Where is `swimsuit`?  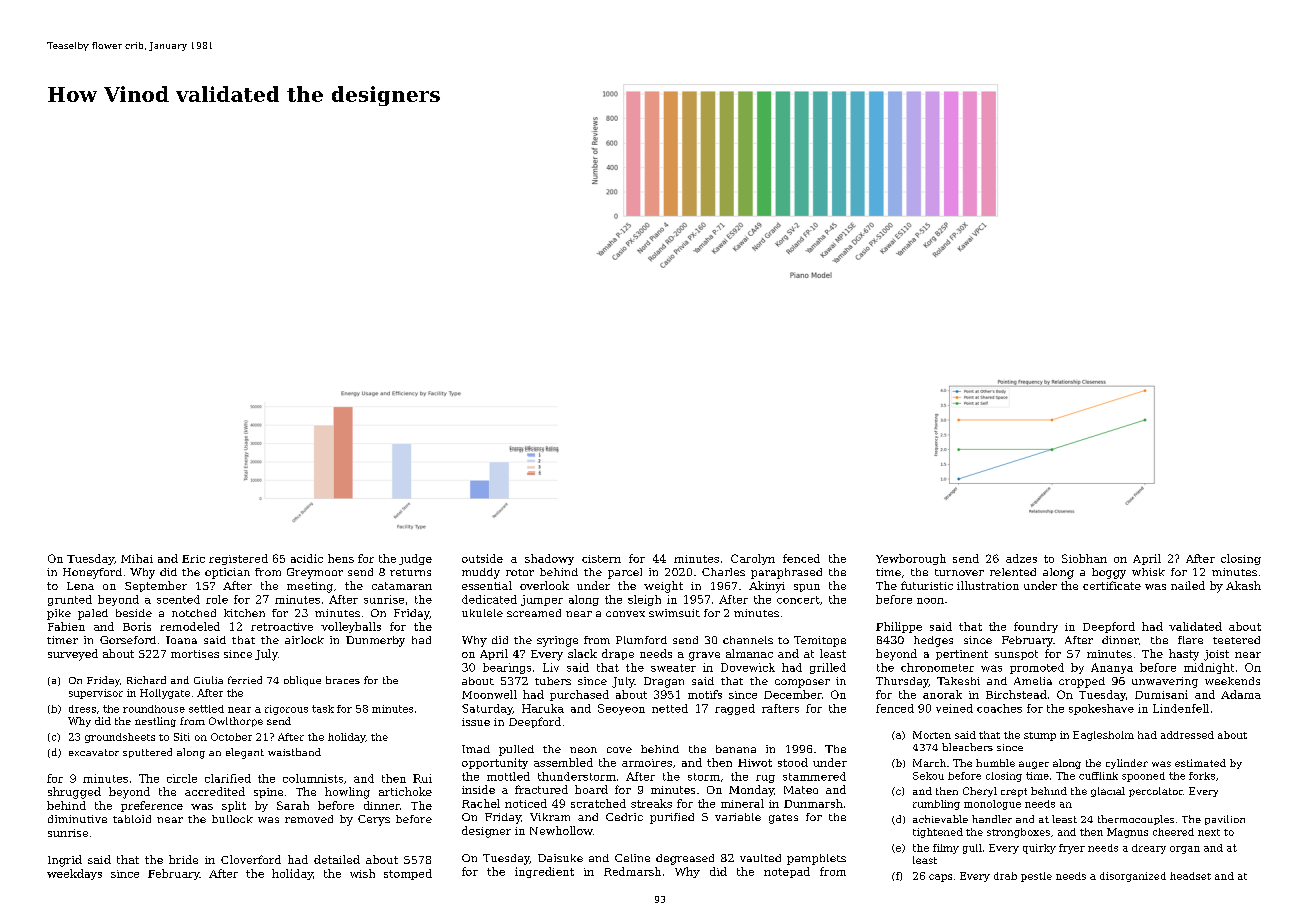 swimsuit is located at coordinates (674, 613).
